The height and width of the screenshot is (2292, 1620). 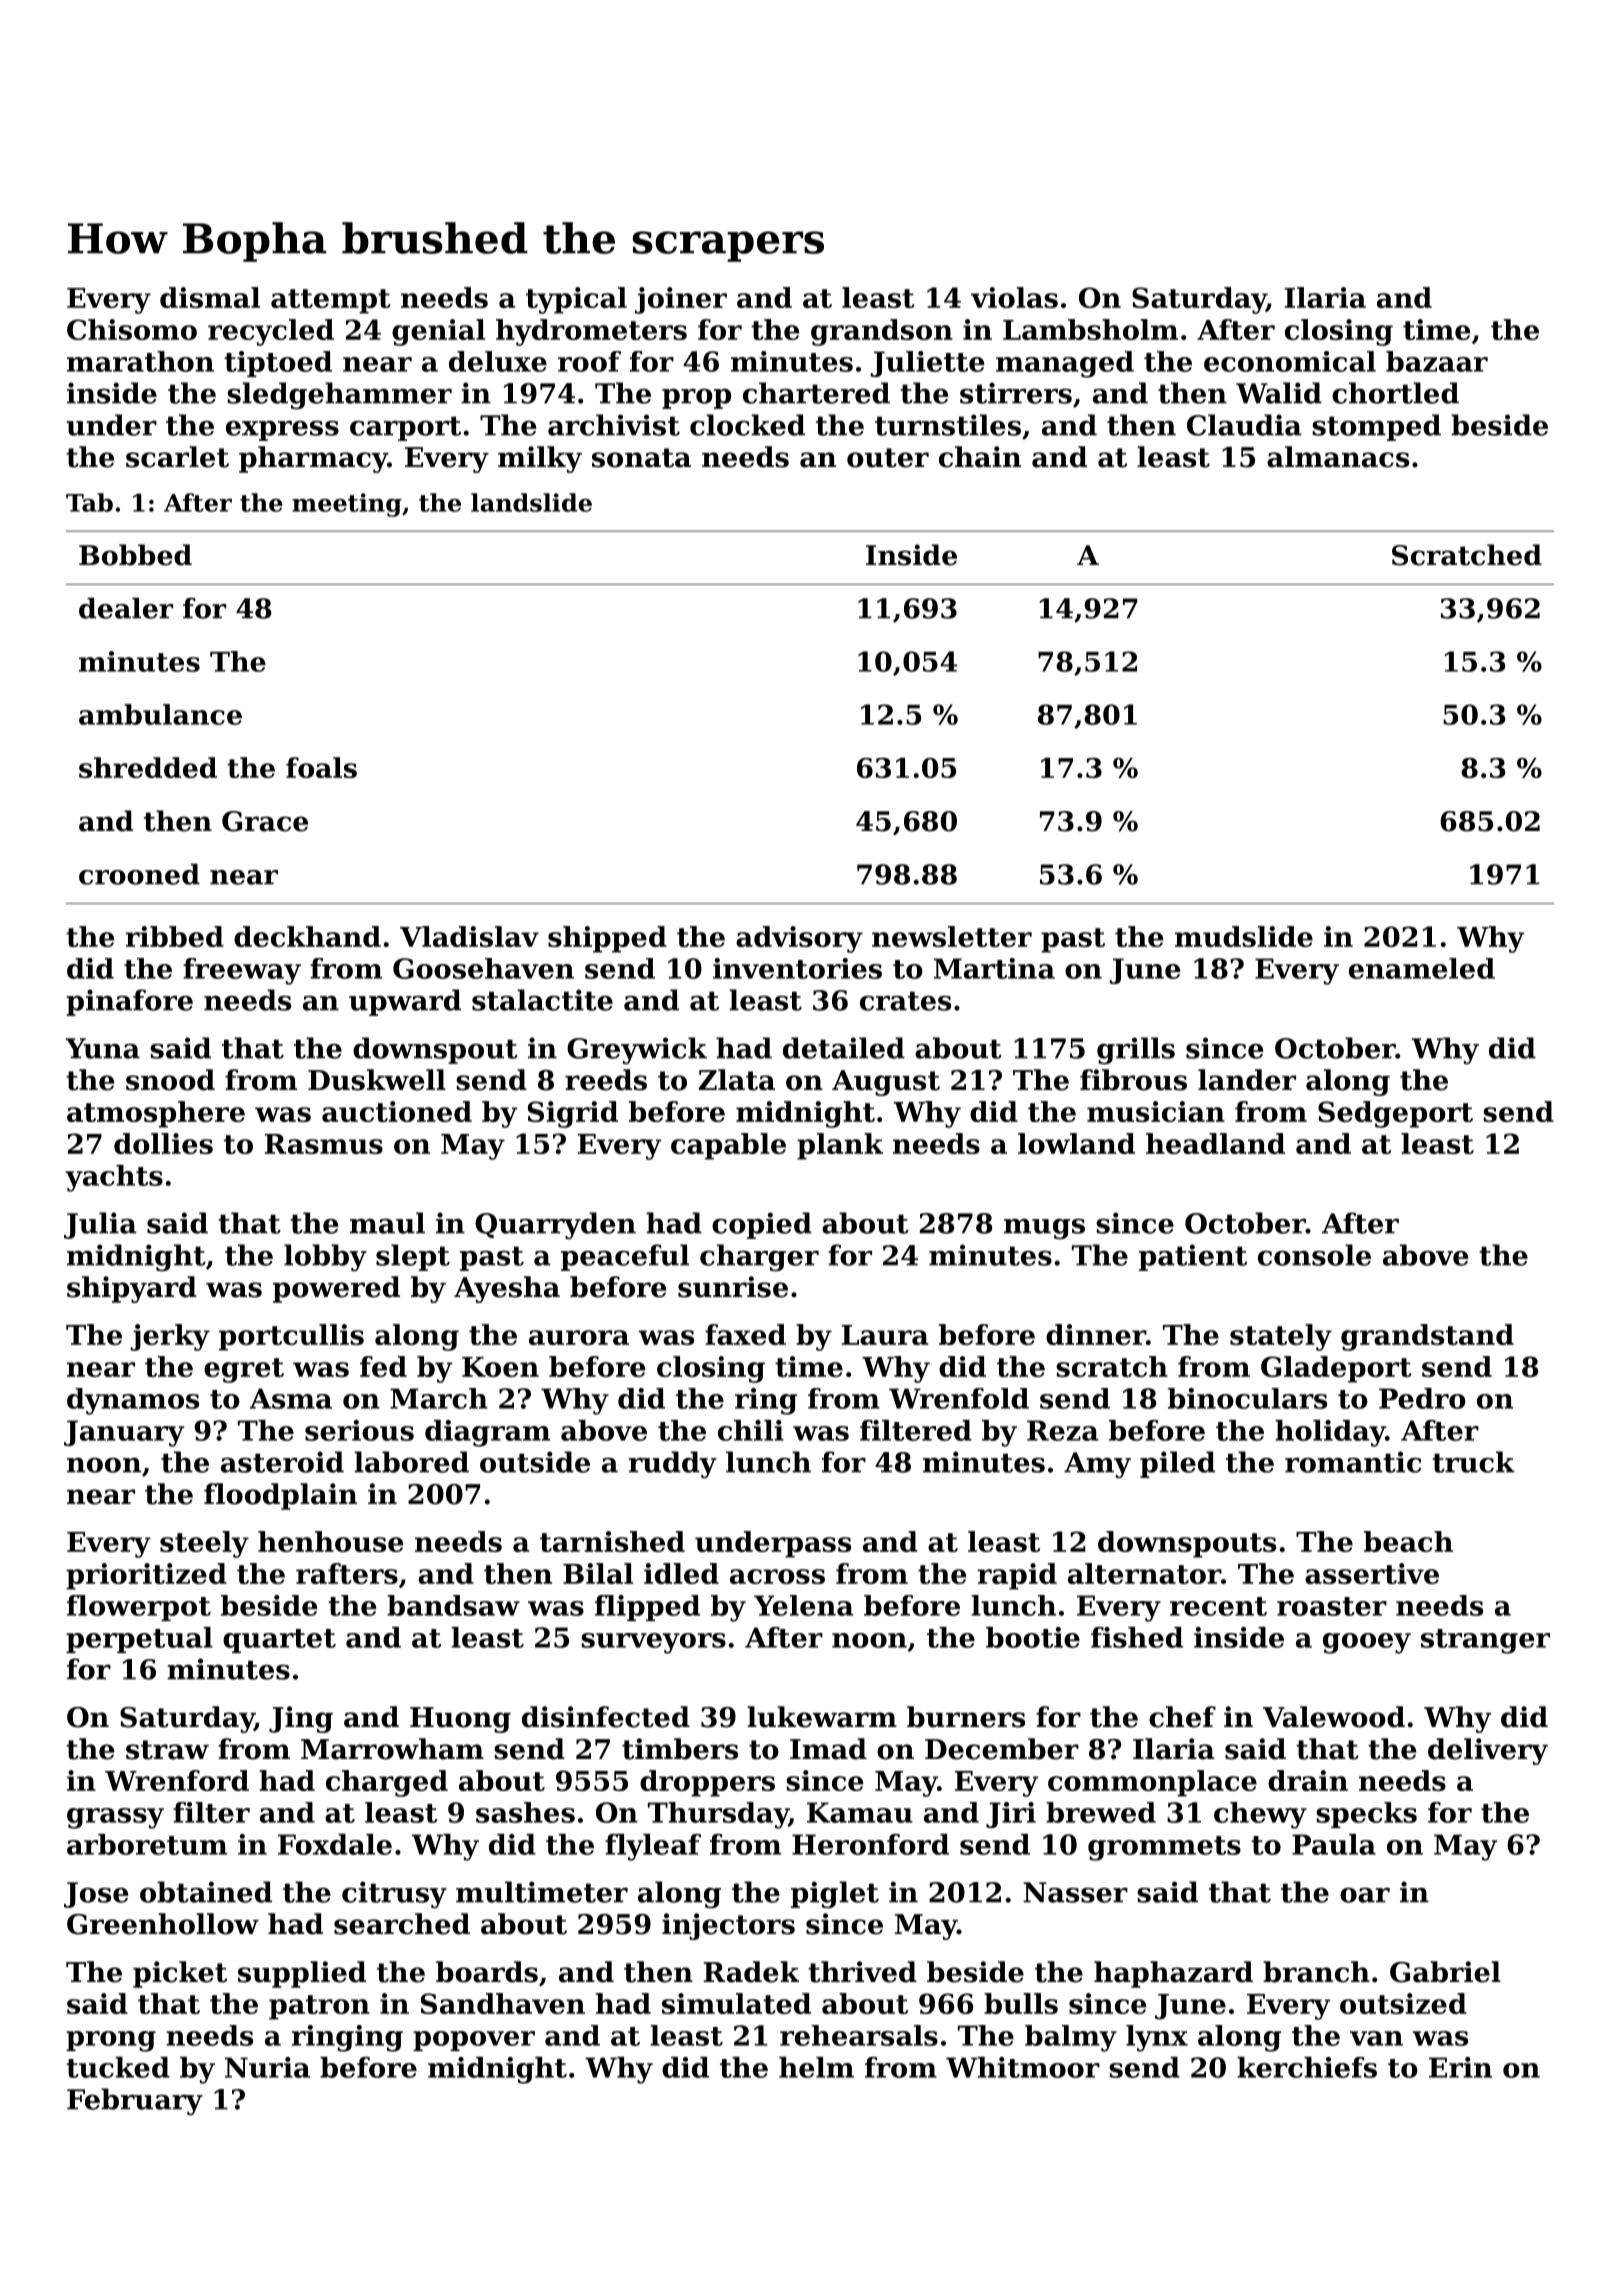 I want to click on almanacs, so click(x=1338, y=457).
